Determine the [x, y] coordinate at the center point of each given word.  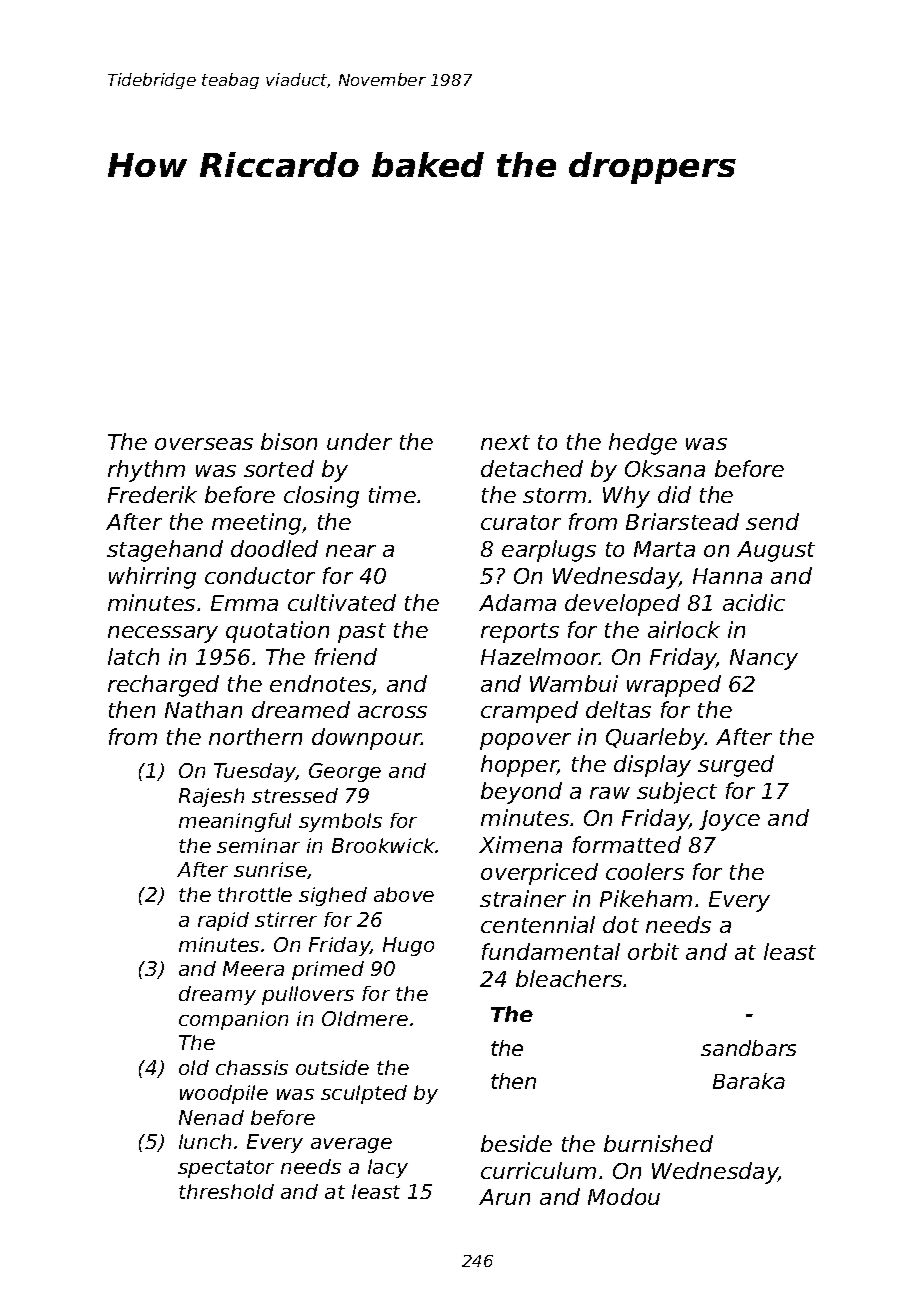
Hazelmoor [540, 656]
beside [516, 1143]
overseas [204, 444]
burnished [658, 1143]
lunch [205, 1141]
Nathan [203, 709]
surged [736, 766]
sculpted [364, 1094]
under [359, 441]
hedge [643, 444]
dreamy [217, 995]
